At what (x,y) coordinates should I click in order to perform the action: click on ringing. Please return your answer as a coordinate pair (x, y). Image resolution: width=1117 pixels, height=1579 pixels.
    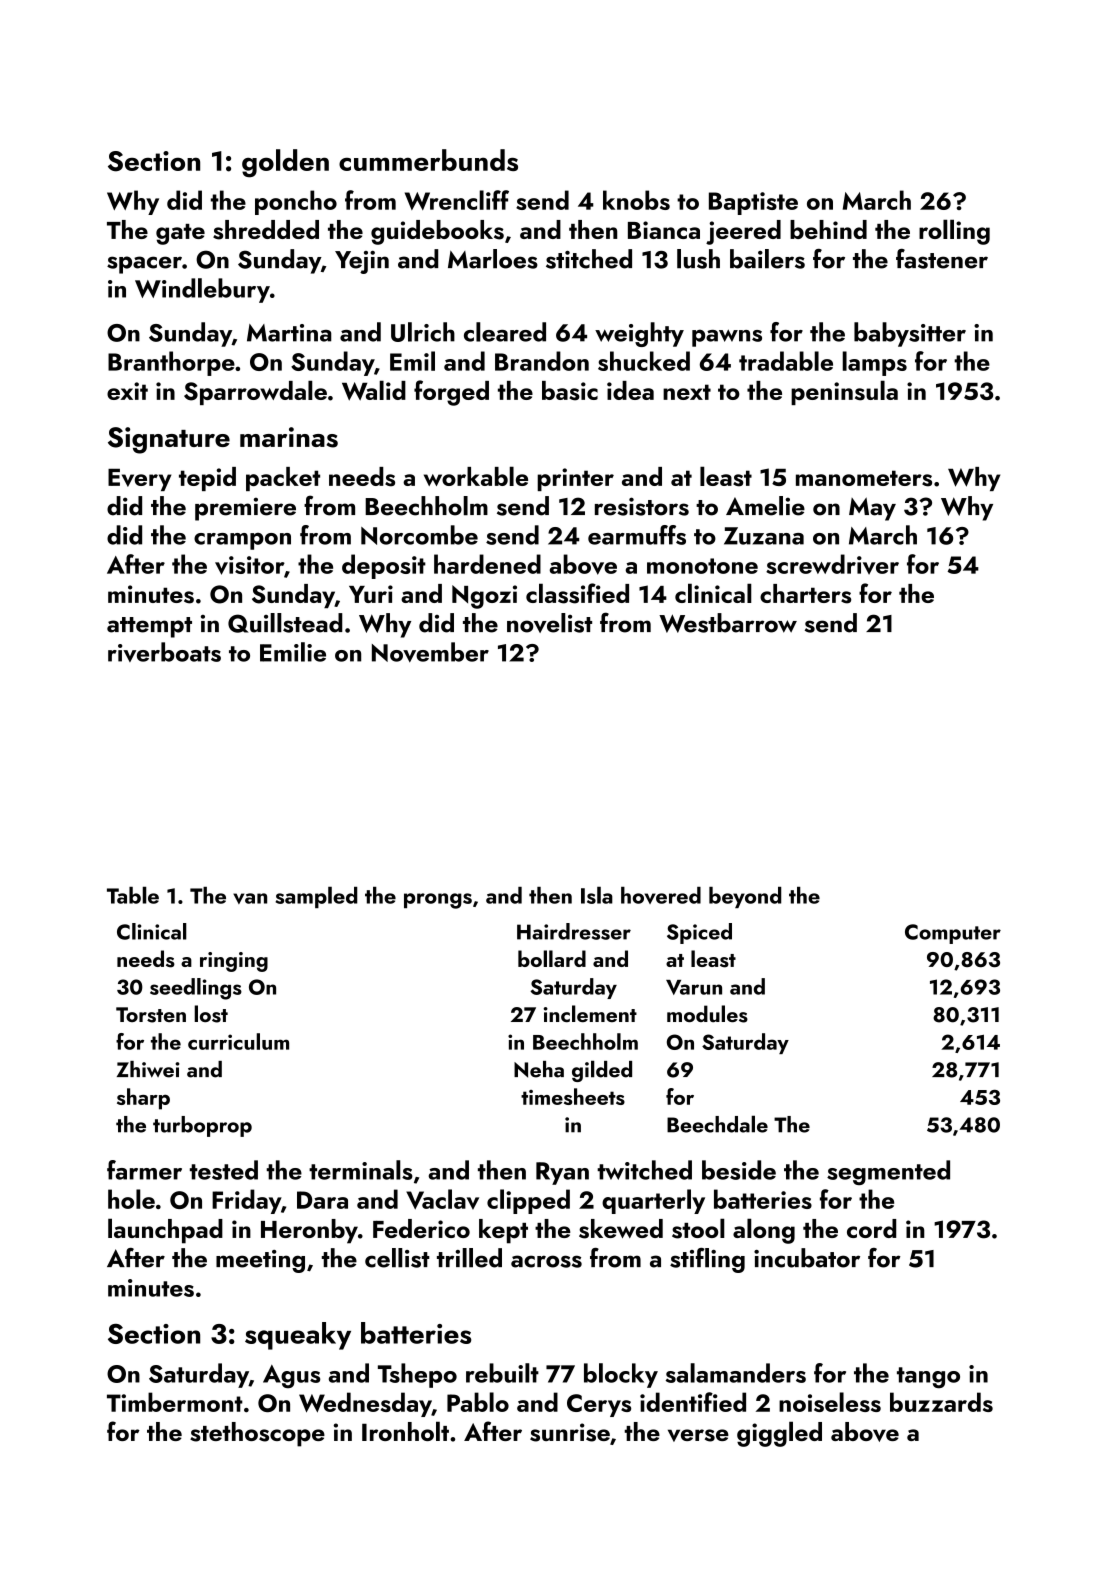
    Looking at the image, I should click on (234, 962).
